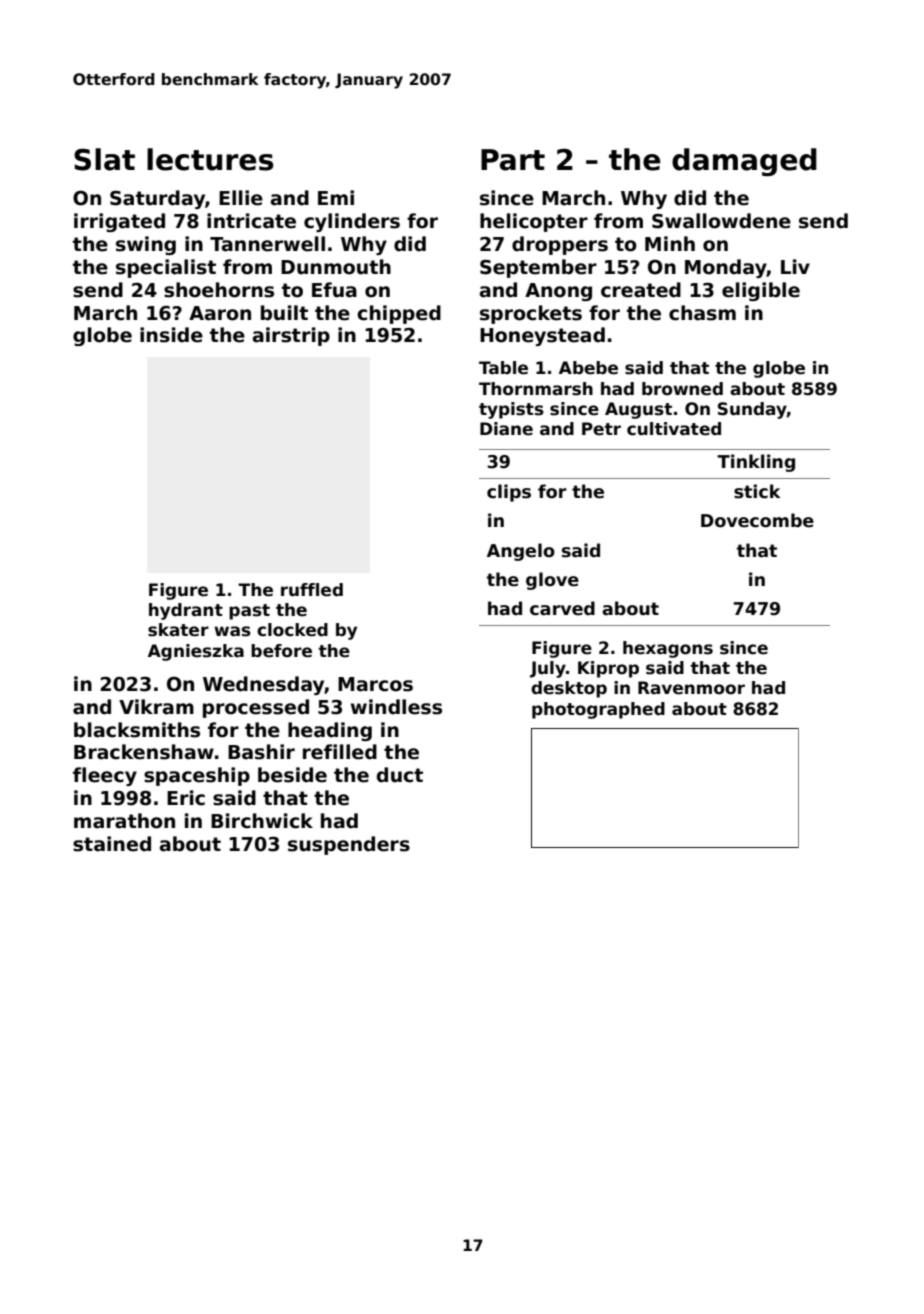 This screenshot has height=1314, width=924. Describe the element at coordinates (284, 313) in the screenshot. I see `built` at that location.
